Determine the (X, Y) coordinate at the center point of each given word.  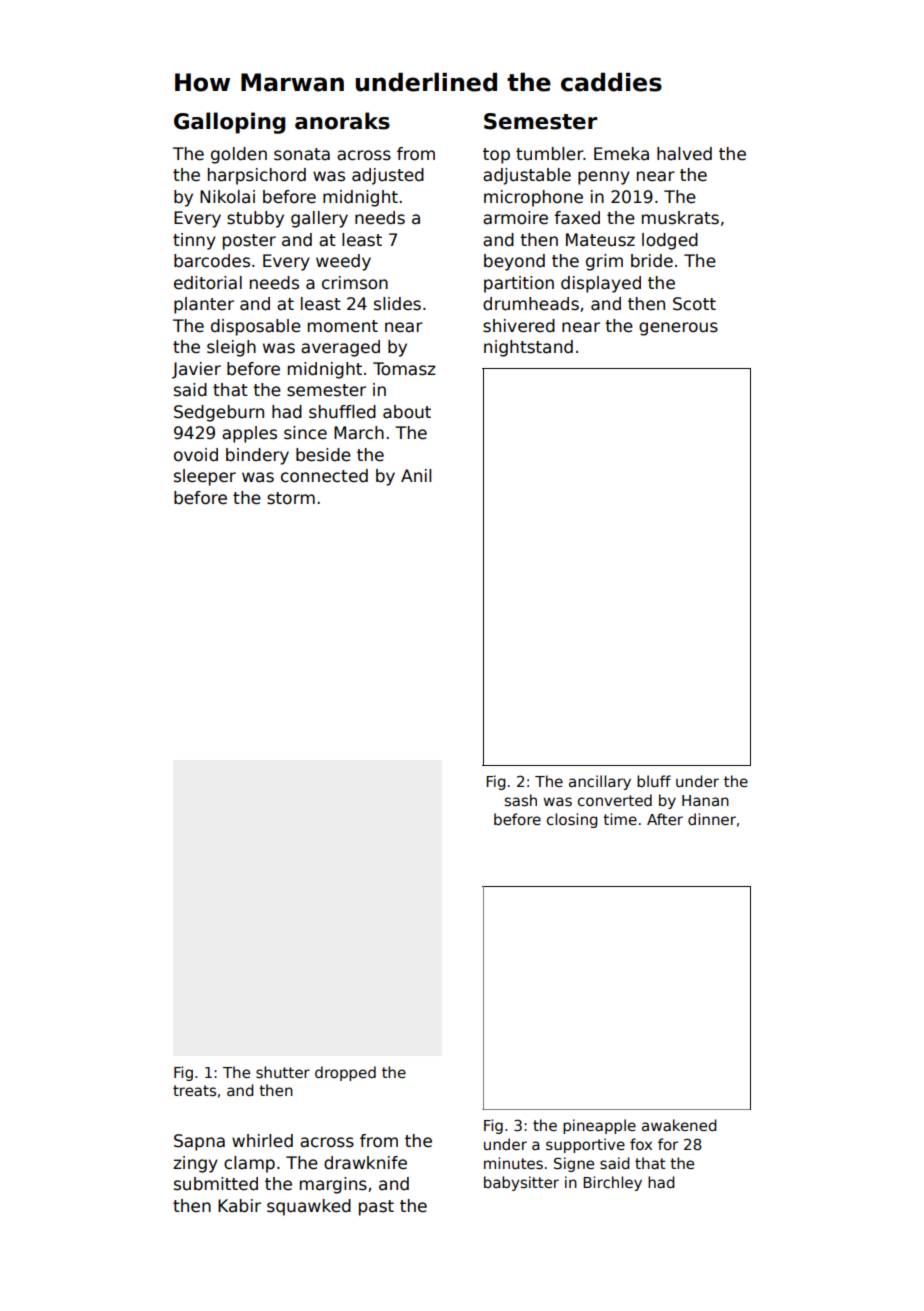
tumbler (550, 154)
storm (291, 498)
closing (572, 820)
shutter (283, 1072)
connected (324, 476)
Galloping (229, 123)
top (496, 156)
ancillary (600, 782)
